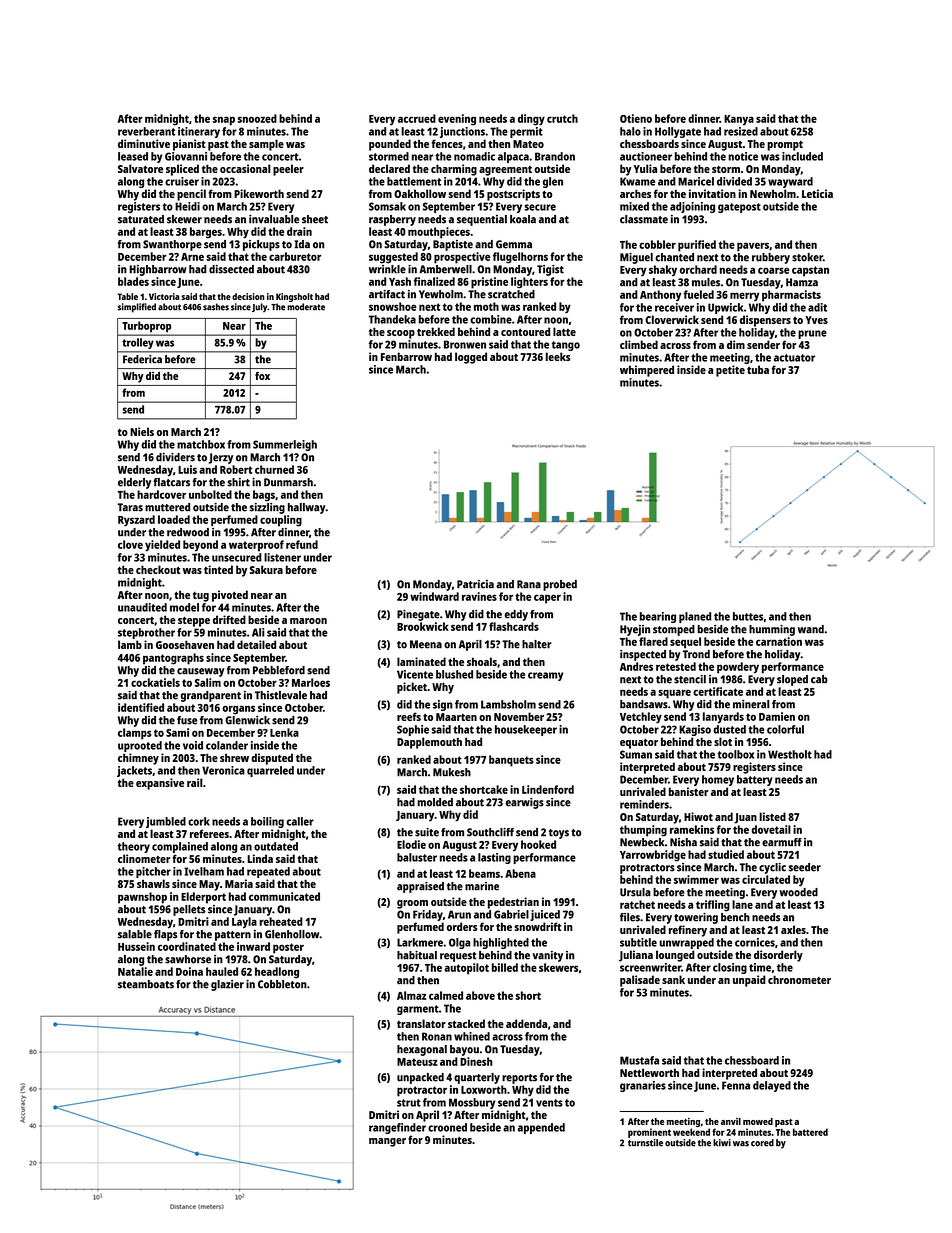 This image has width=952, height=1233. I want to click on drifted, so click(229, 619).
